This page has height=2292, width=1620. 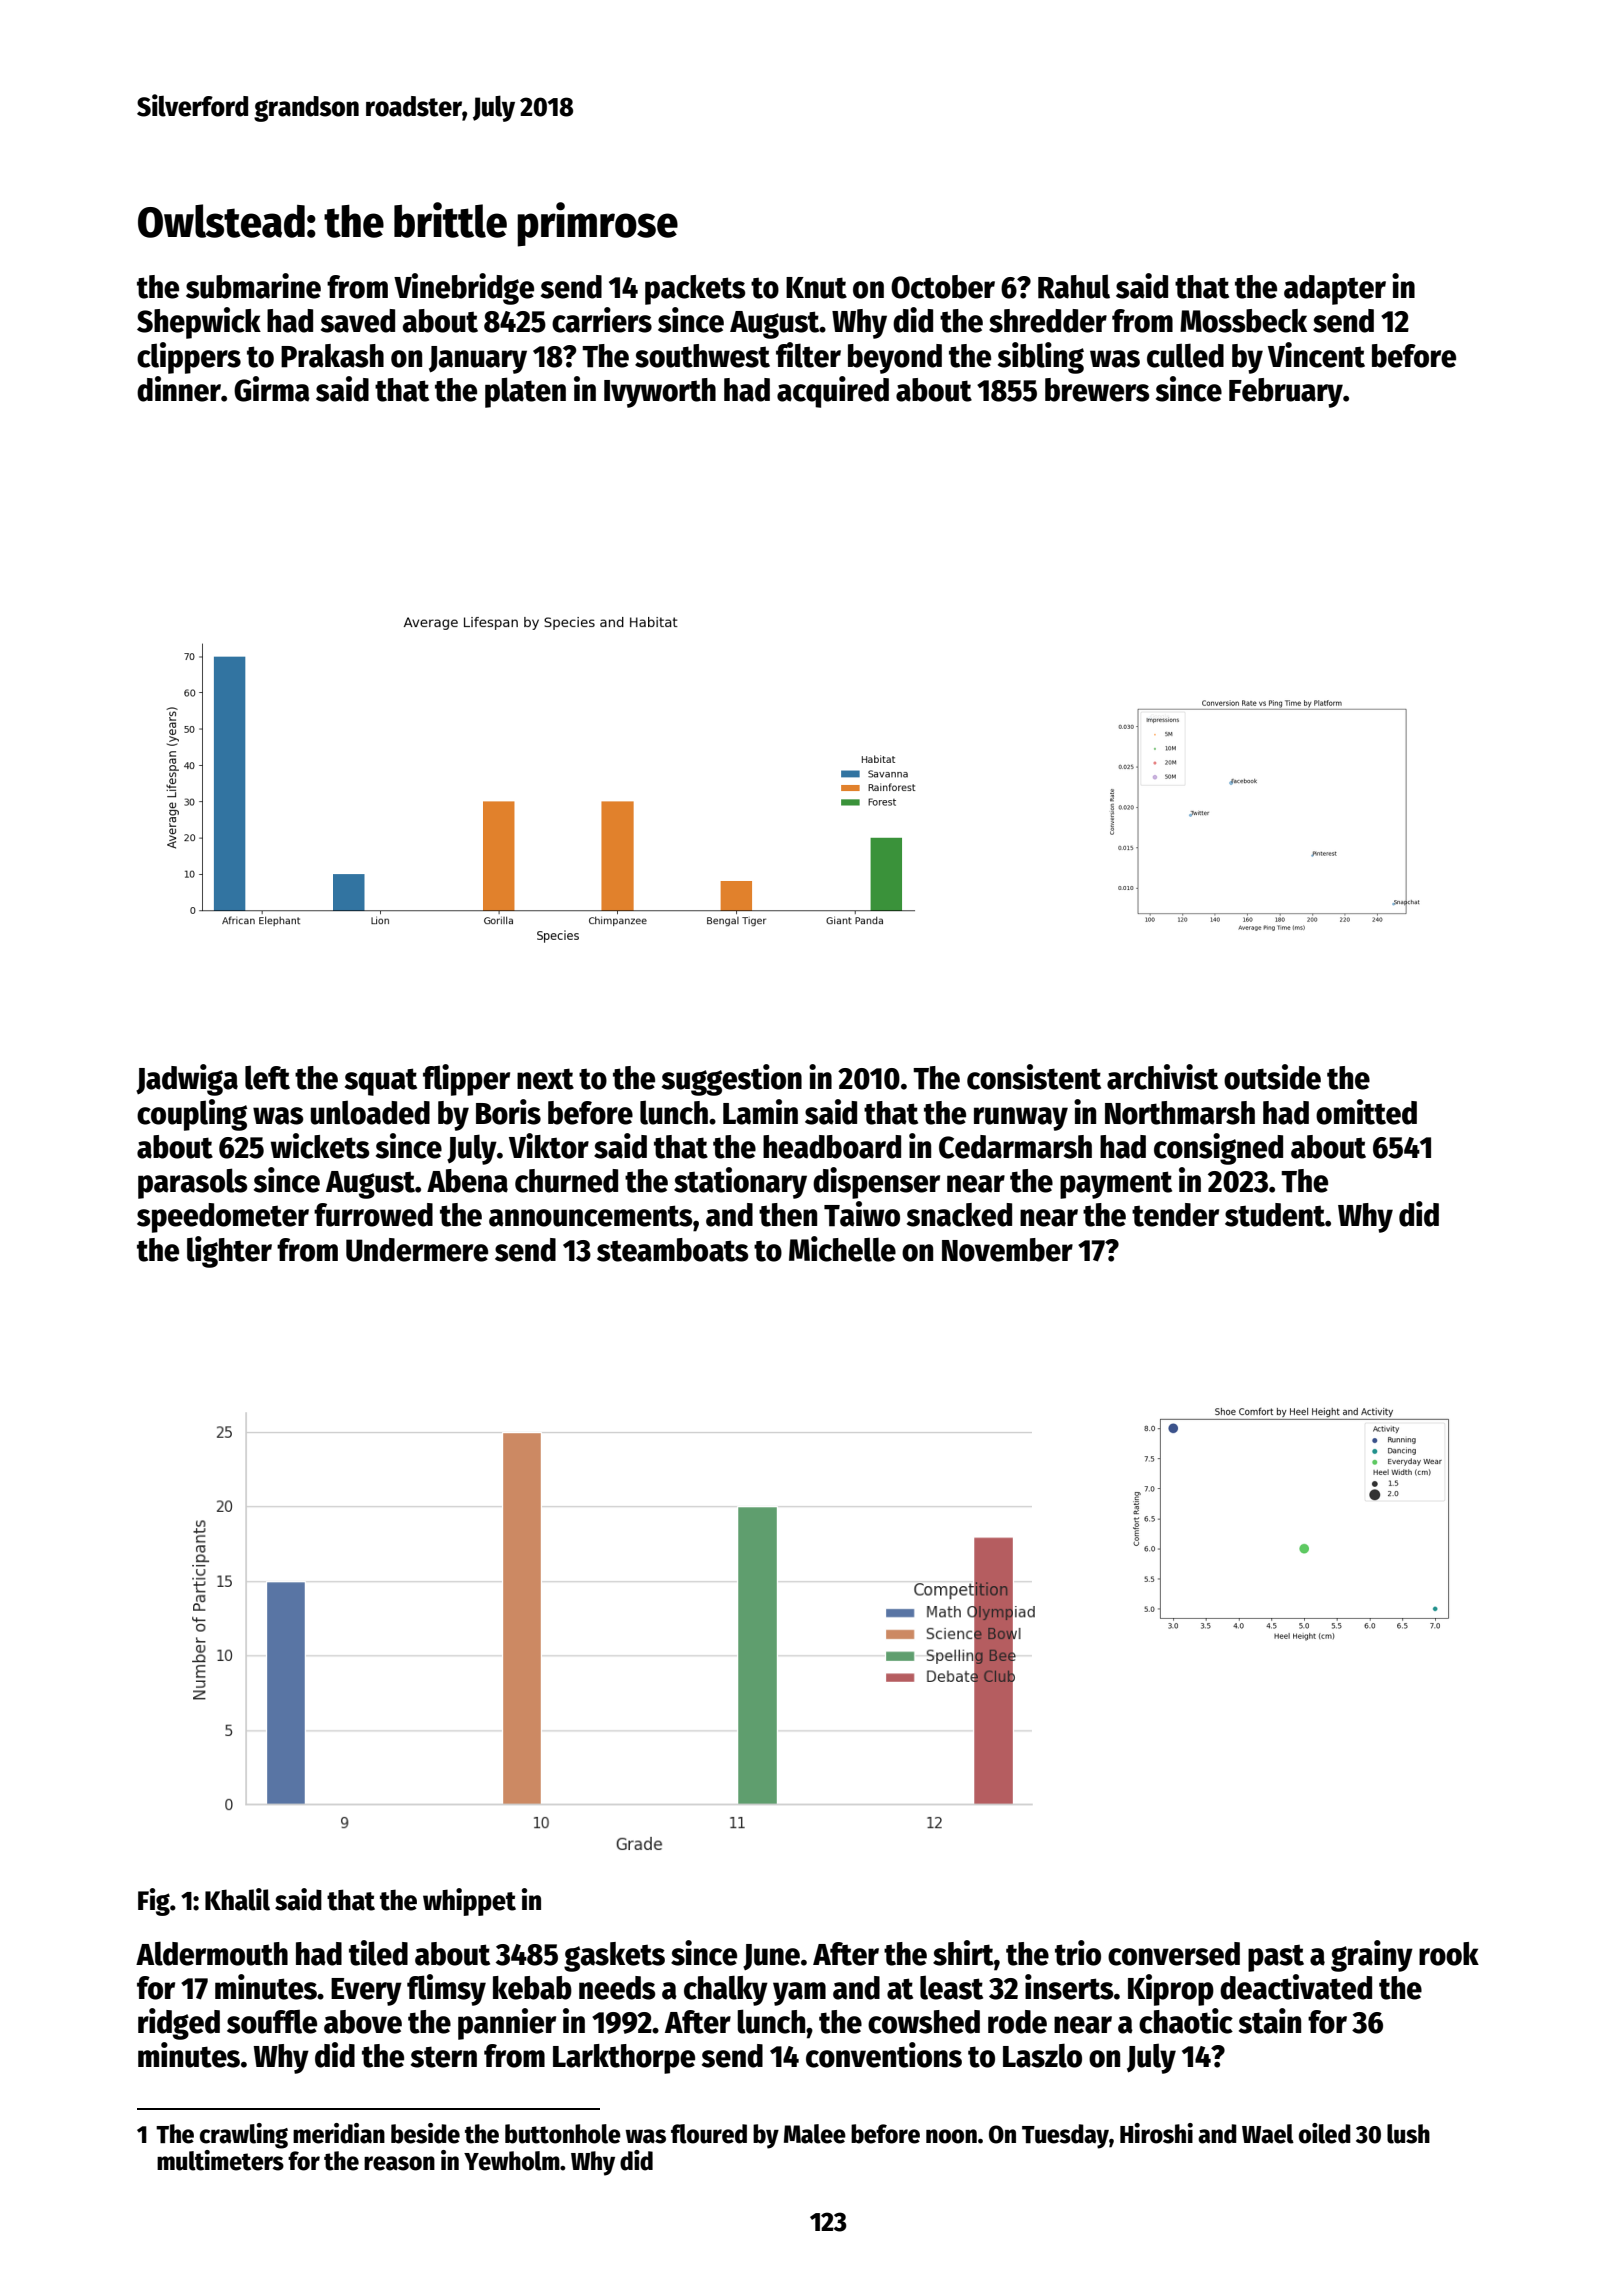 I want to click on Rahul, so click(x=1074, y=287).
